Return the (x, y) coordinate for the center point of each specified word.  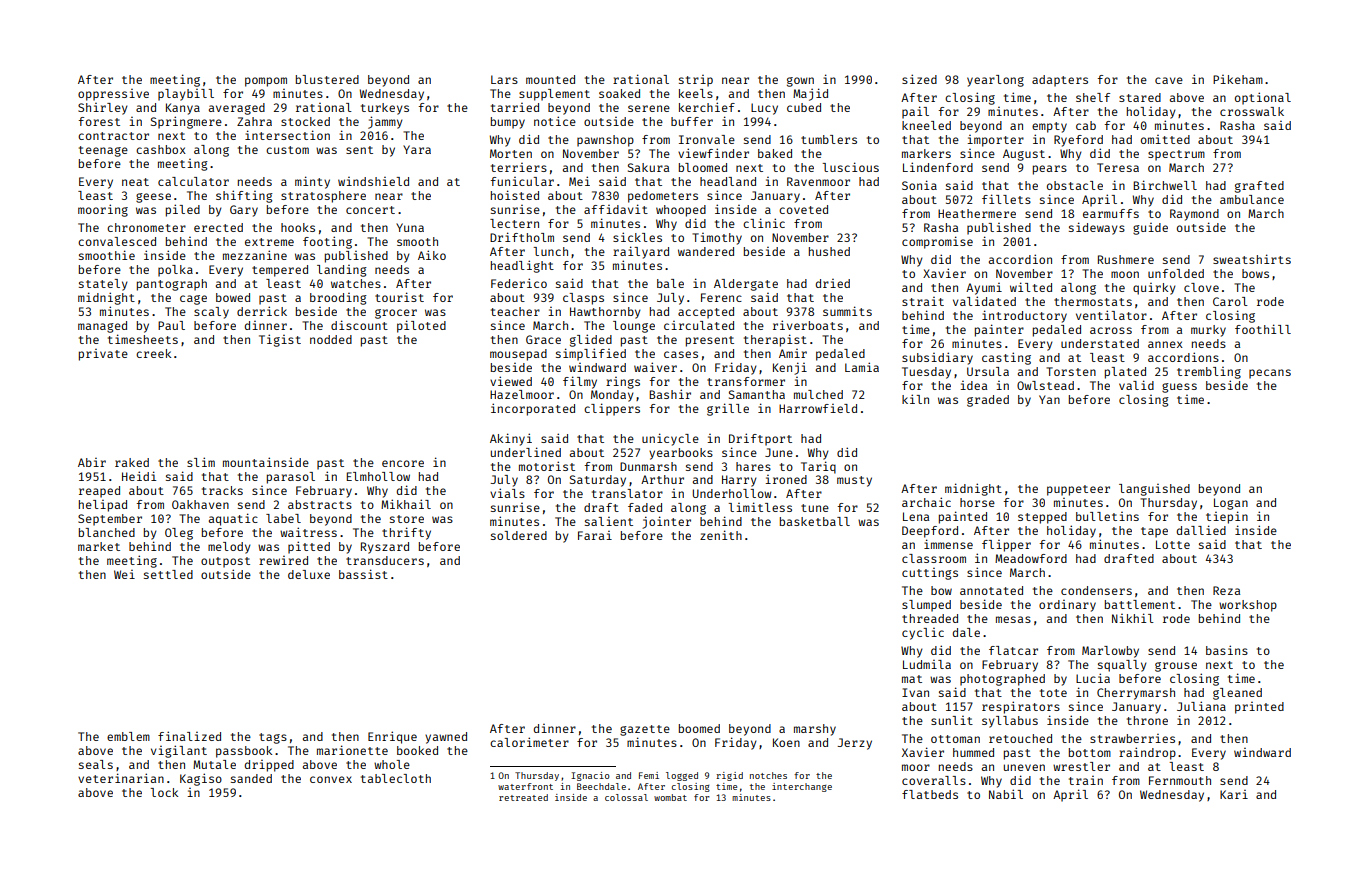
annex (1165, 344)
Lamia (862, 367)
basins (1227, 650)
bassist (363, 574)
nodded (331, 339)
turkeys (385, 109)
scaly (211, 313)
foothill (1263, 329)
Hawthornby (605, 313)
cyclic (923, 634)
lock (164, 792)
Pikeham (1238, 79)
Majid (810, 94)
